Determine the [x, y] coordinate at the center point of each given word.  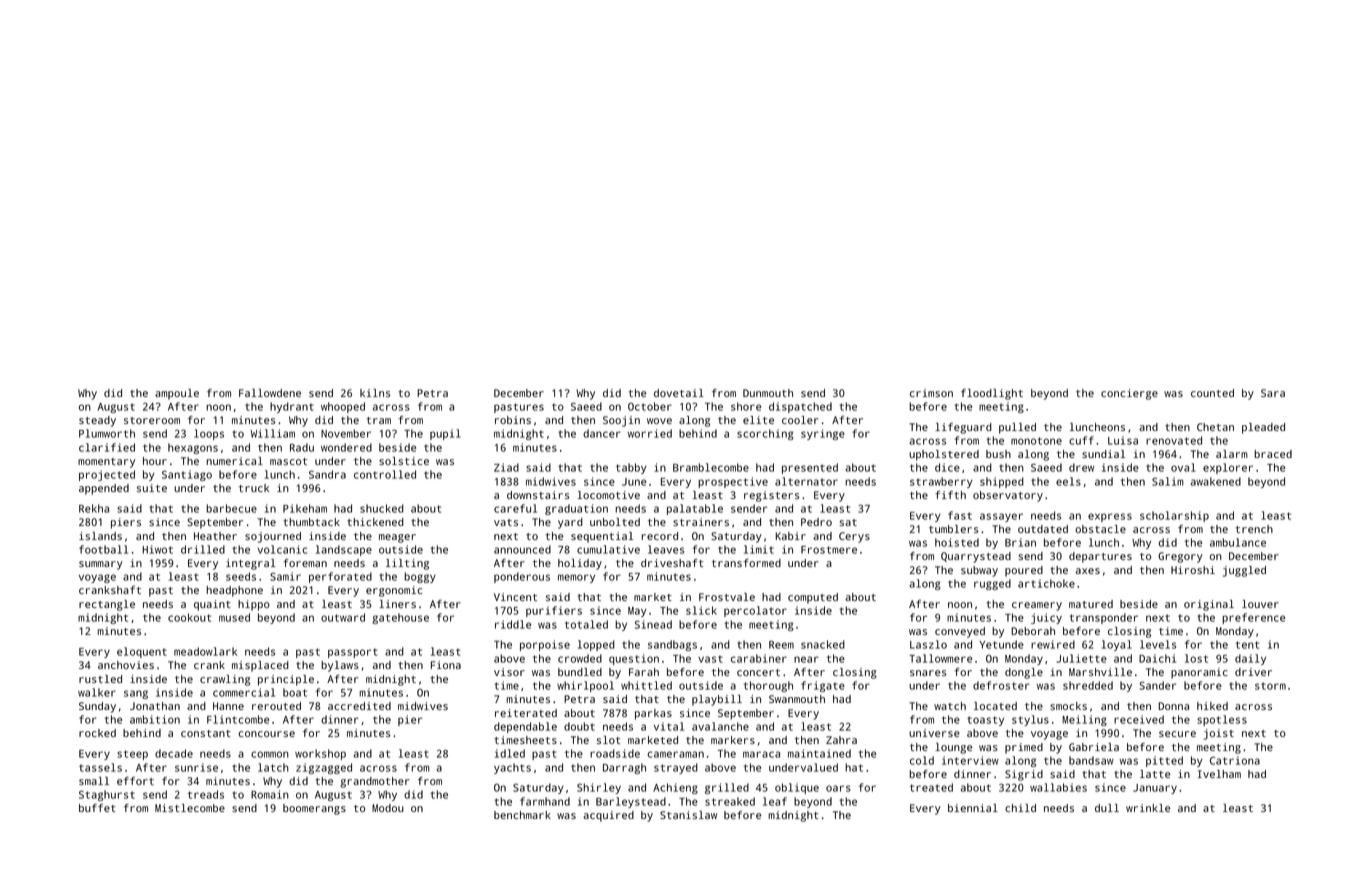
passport [352, 653]
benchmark [522, 815]
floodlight [992, 394]
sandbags [672, 645]
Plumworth [107, 433]
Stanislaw [688, 815]
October [650, 406]
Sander [1158, 685]
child [1020, 808]
